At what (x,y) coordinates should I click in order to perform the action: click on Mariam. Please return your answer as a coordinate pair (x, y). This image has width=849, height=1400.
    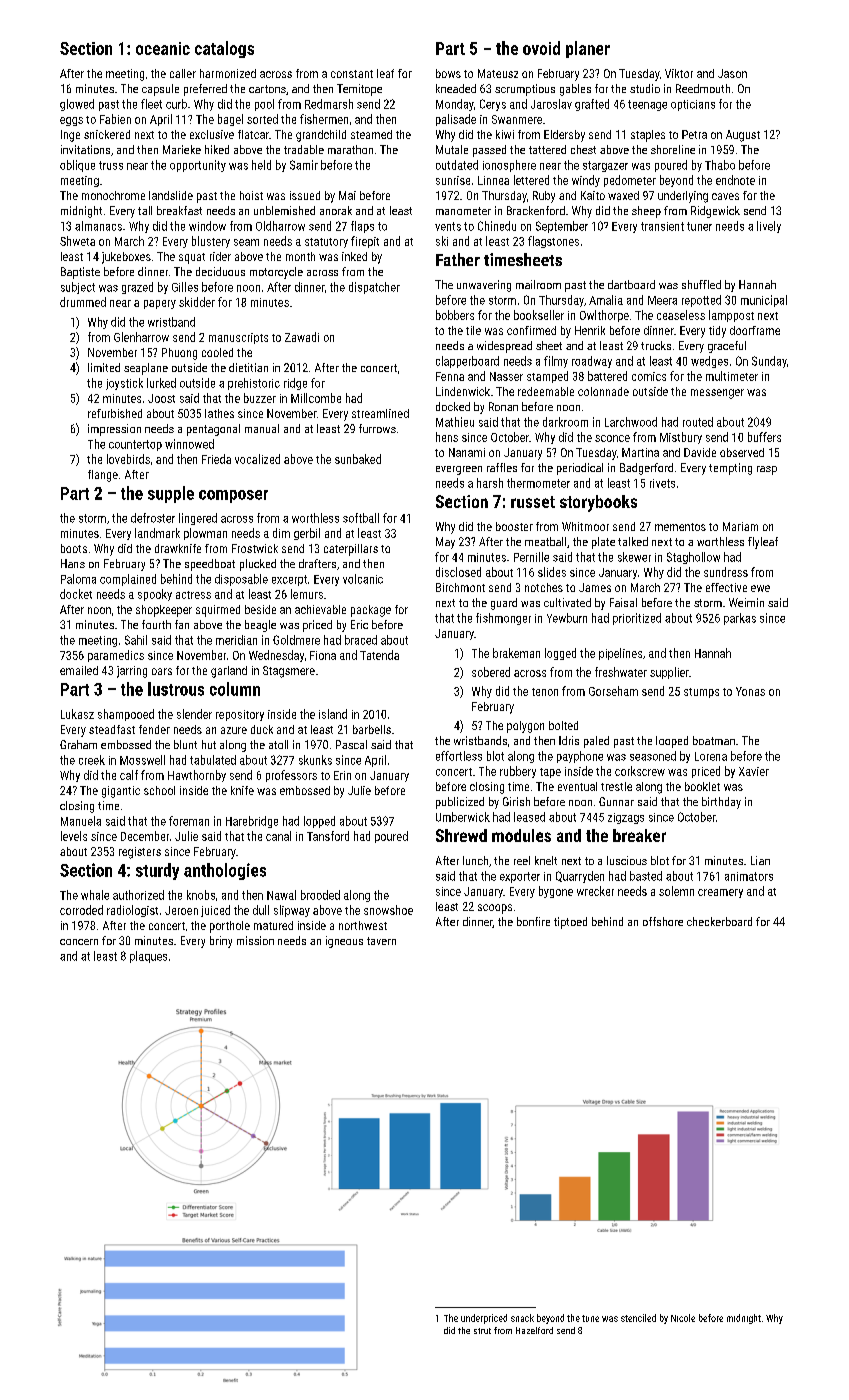
    Looking at the image, I should click on (740, 526).
